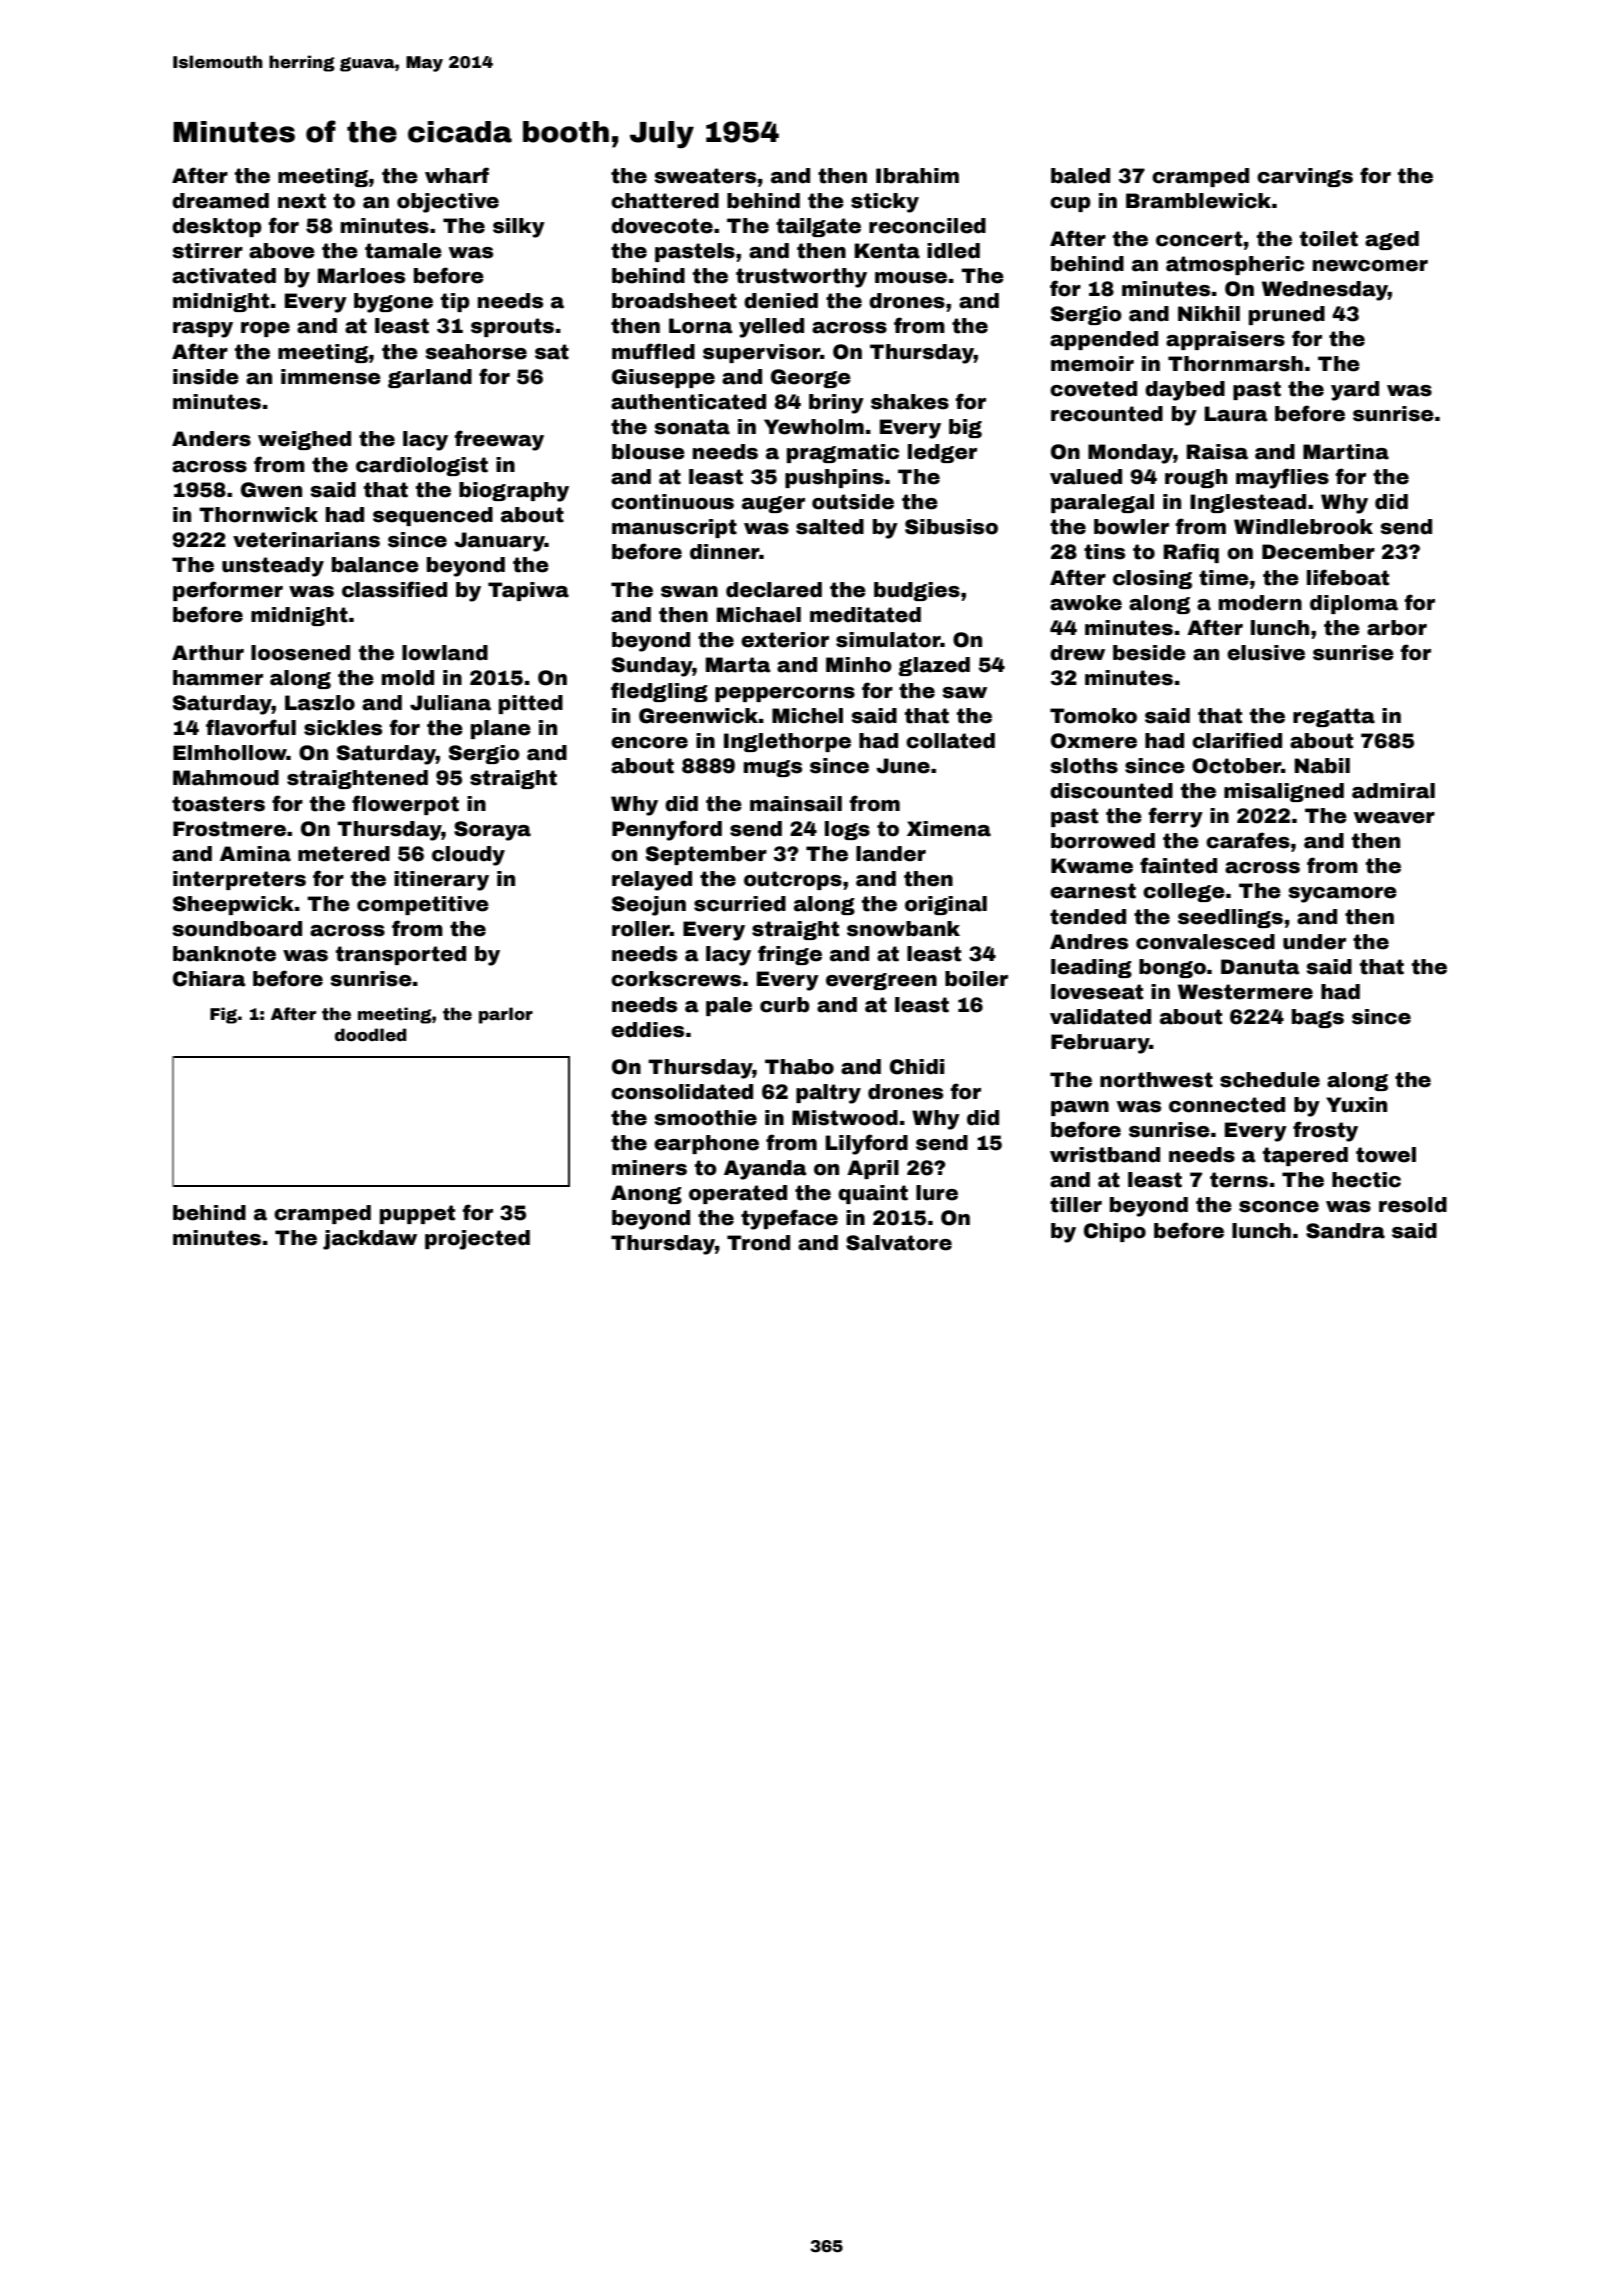  Describe the element at coordinates (457, 175) in the screenshot. I see `wharf` at that location.
